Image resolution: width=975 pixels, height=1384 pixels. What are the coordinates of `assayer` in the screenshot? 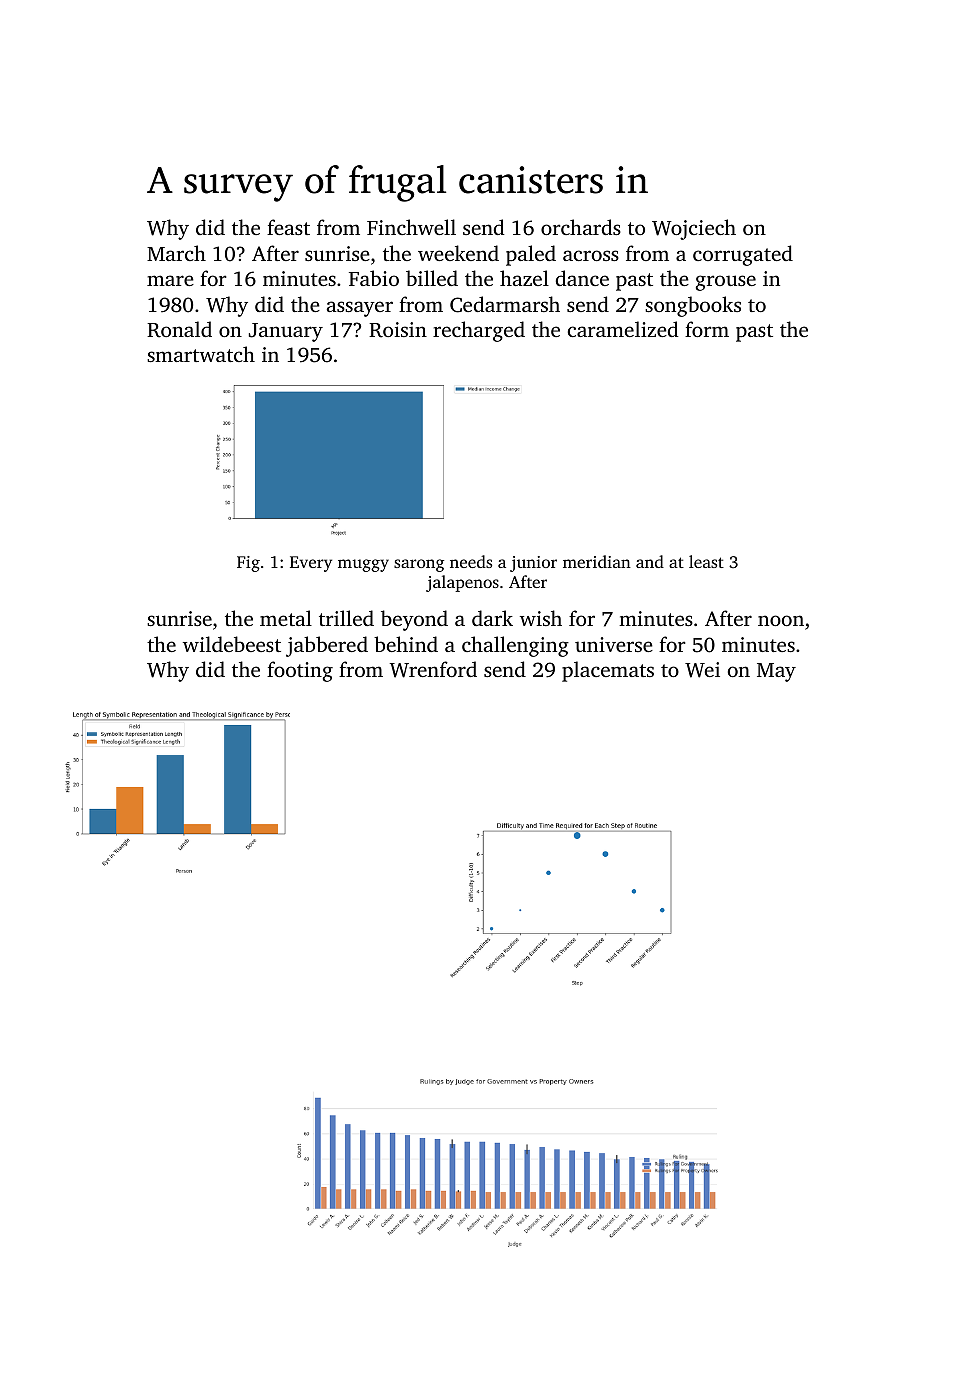 It's located at (360, 309).
